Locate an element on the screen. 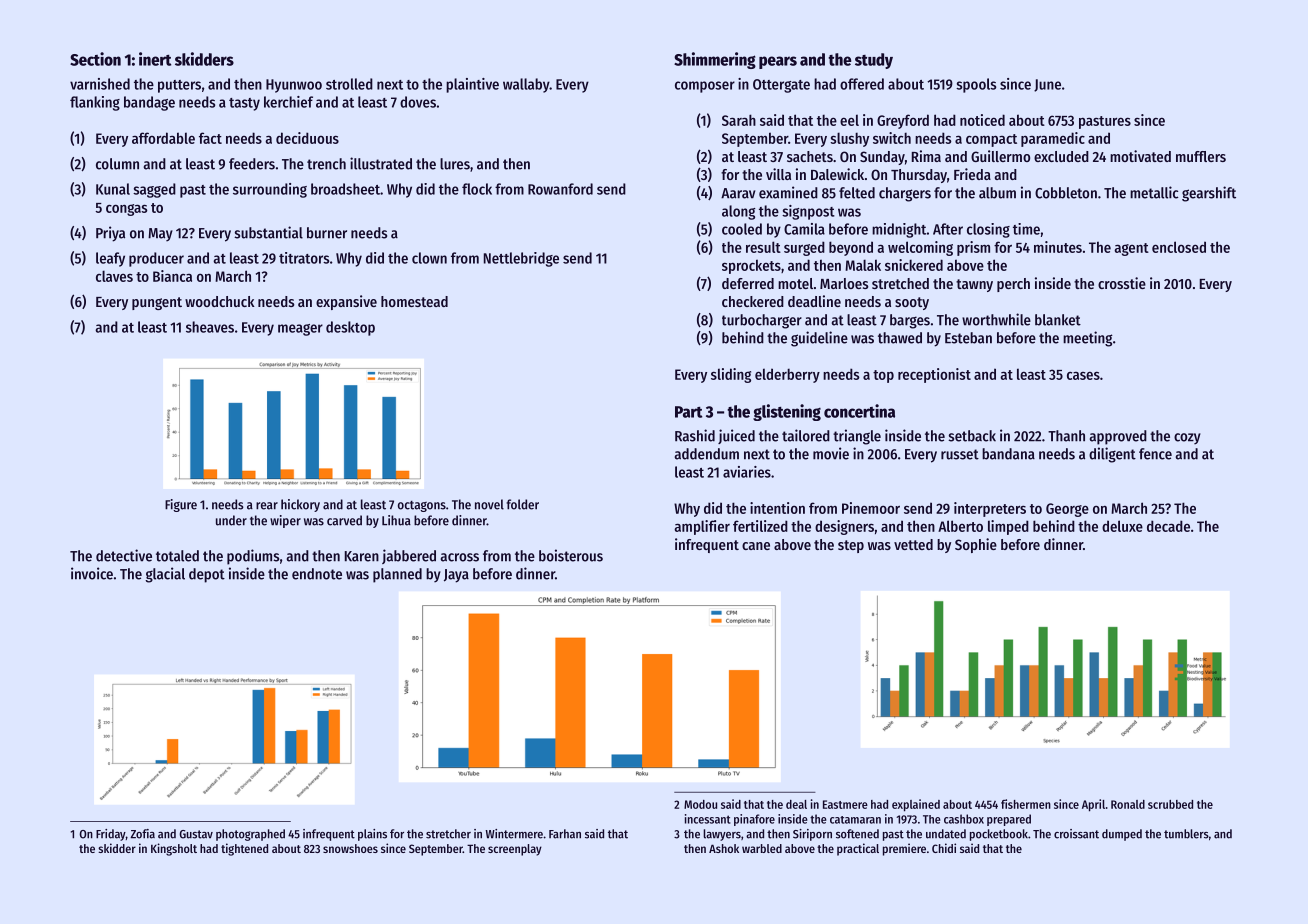 This screenshot has width=1308, height=924. spools is located at coordinates (976, 85).
